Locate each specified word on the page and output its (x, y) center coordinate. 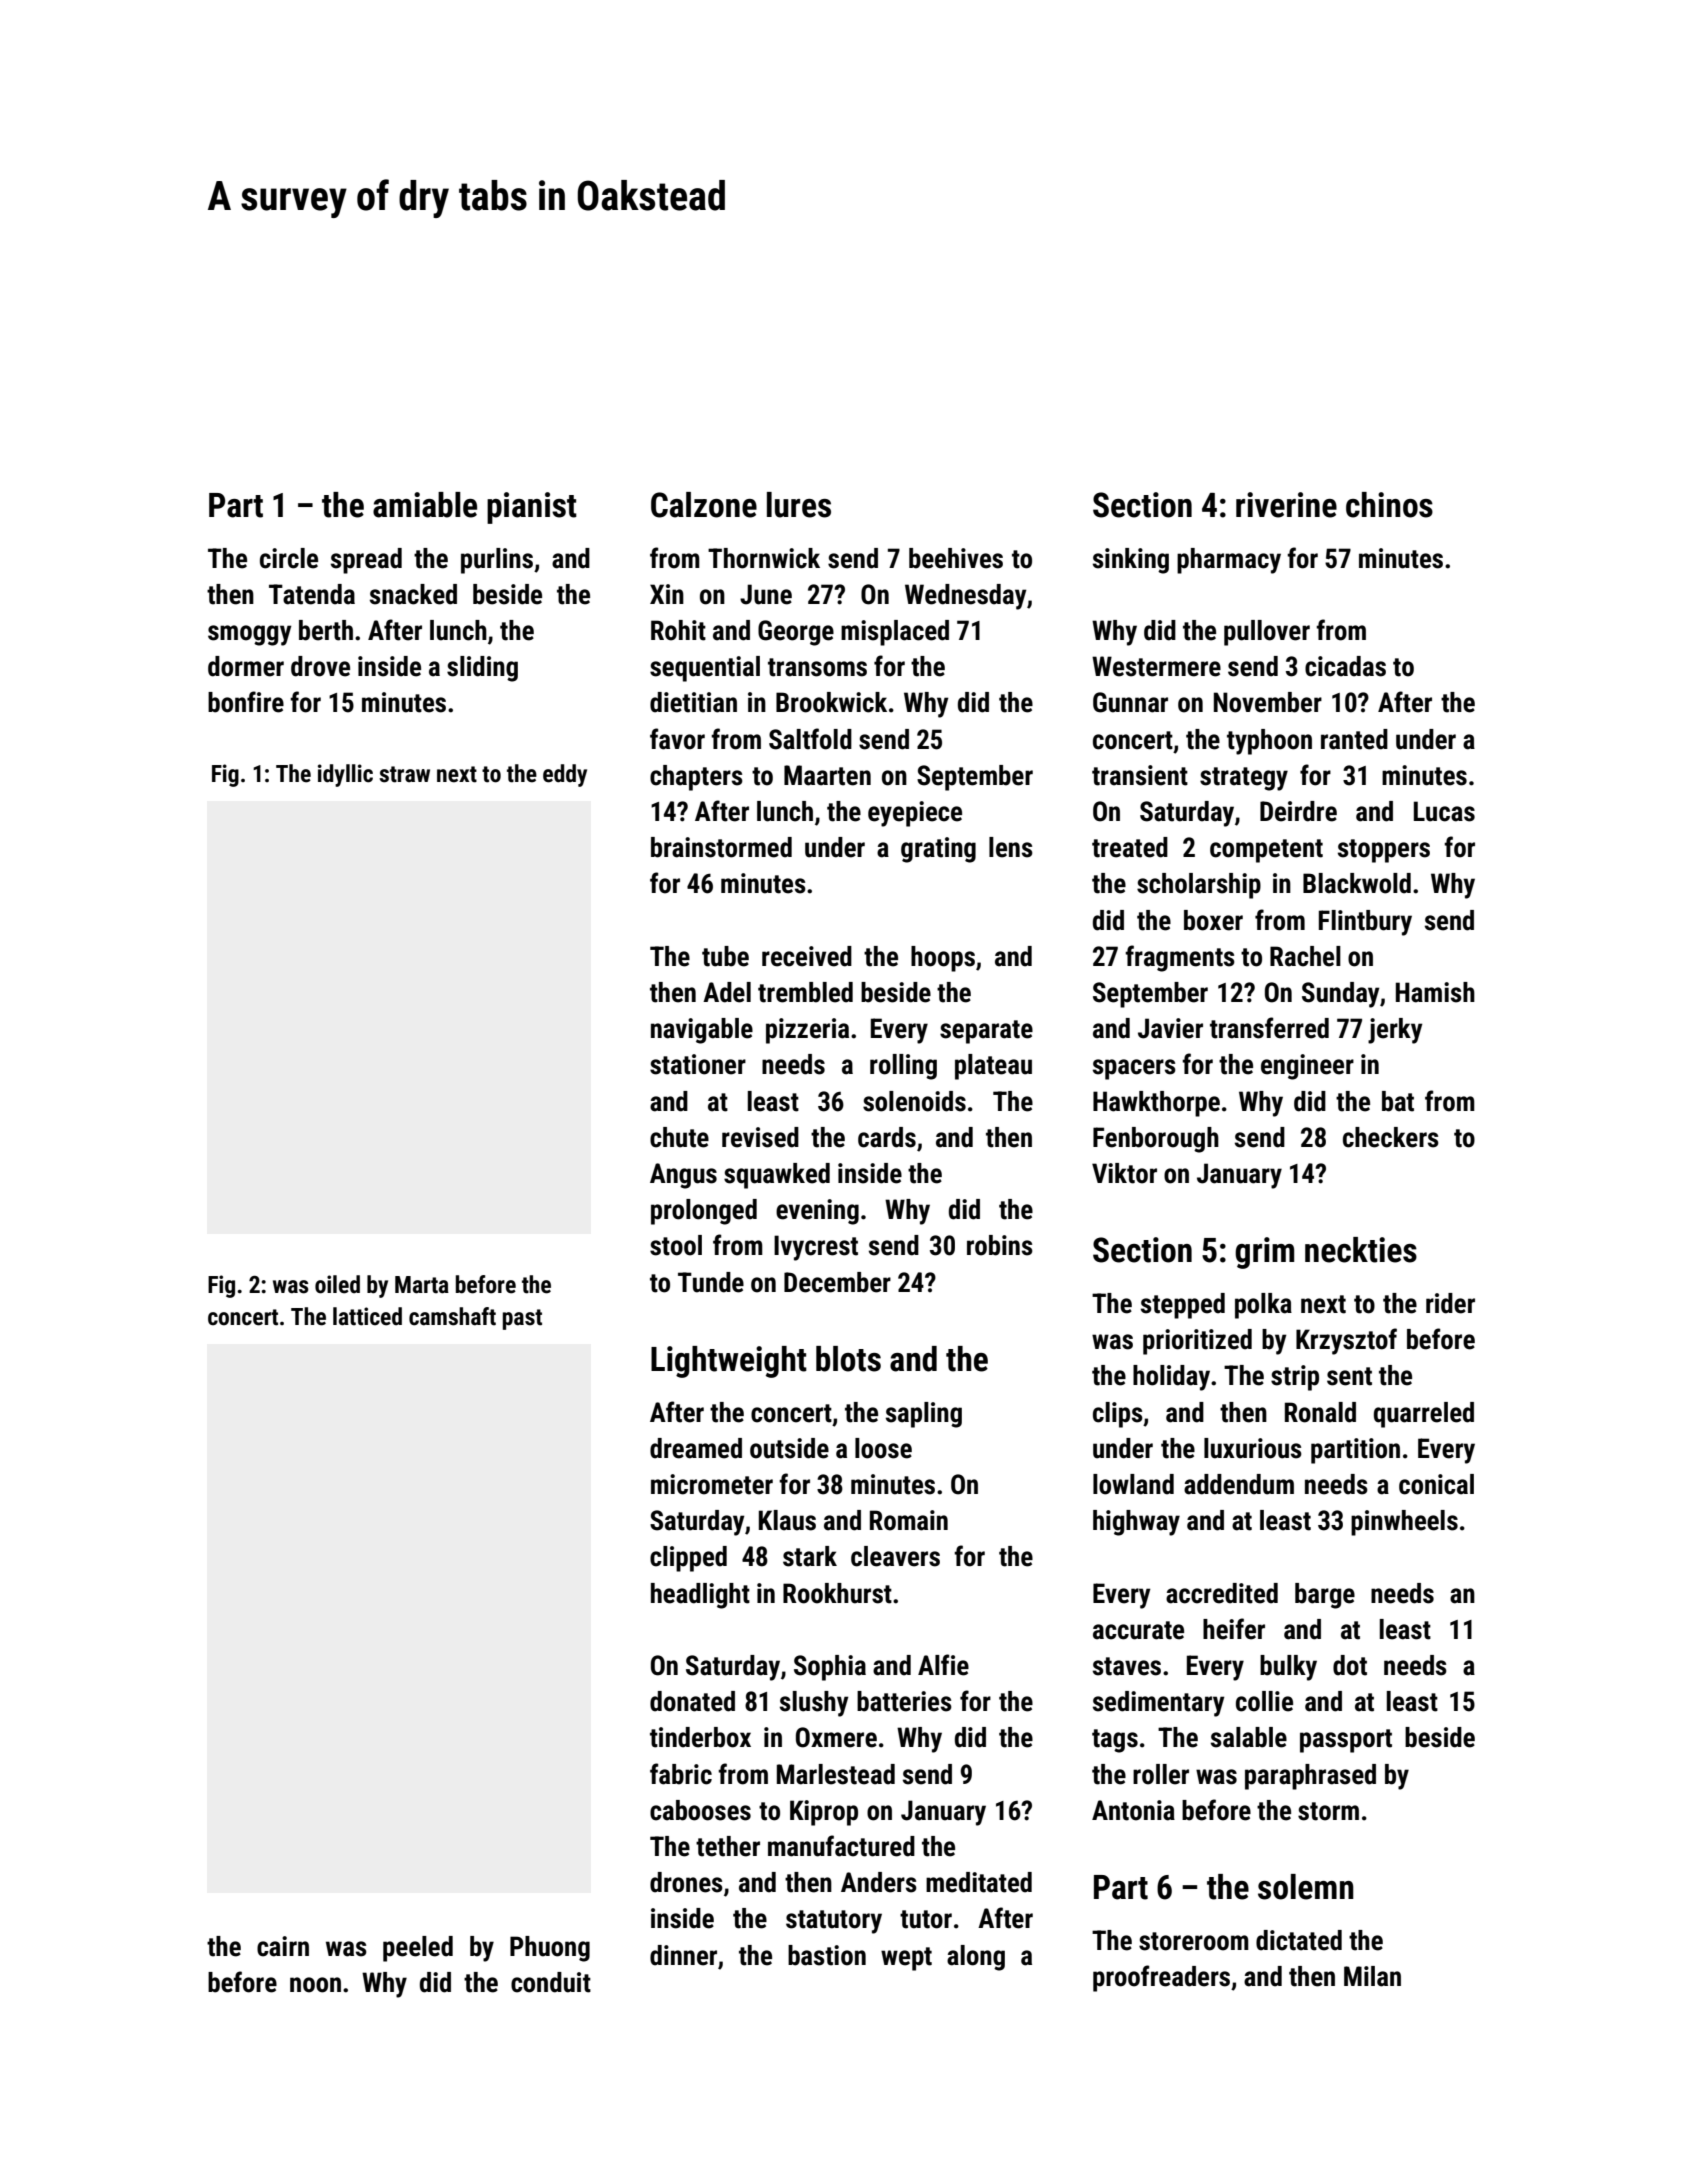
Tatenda (312, 594)
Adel (727, 992)
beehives (956, 558)
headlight (700, 1596)
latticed (367, 1316)
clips (1118, 1415)
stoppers (1384, 851)
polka (1263, 1306)
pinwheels (1404, 1523)
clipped (688, 1559)
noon (315, 1985)
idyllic (345, 775)
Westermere (1156, 666)
